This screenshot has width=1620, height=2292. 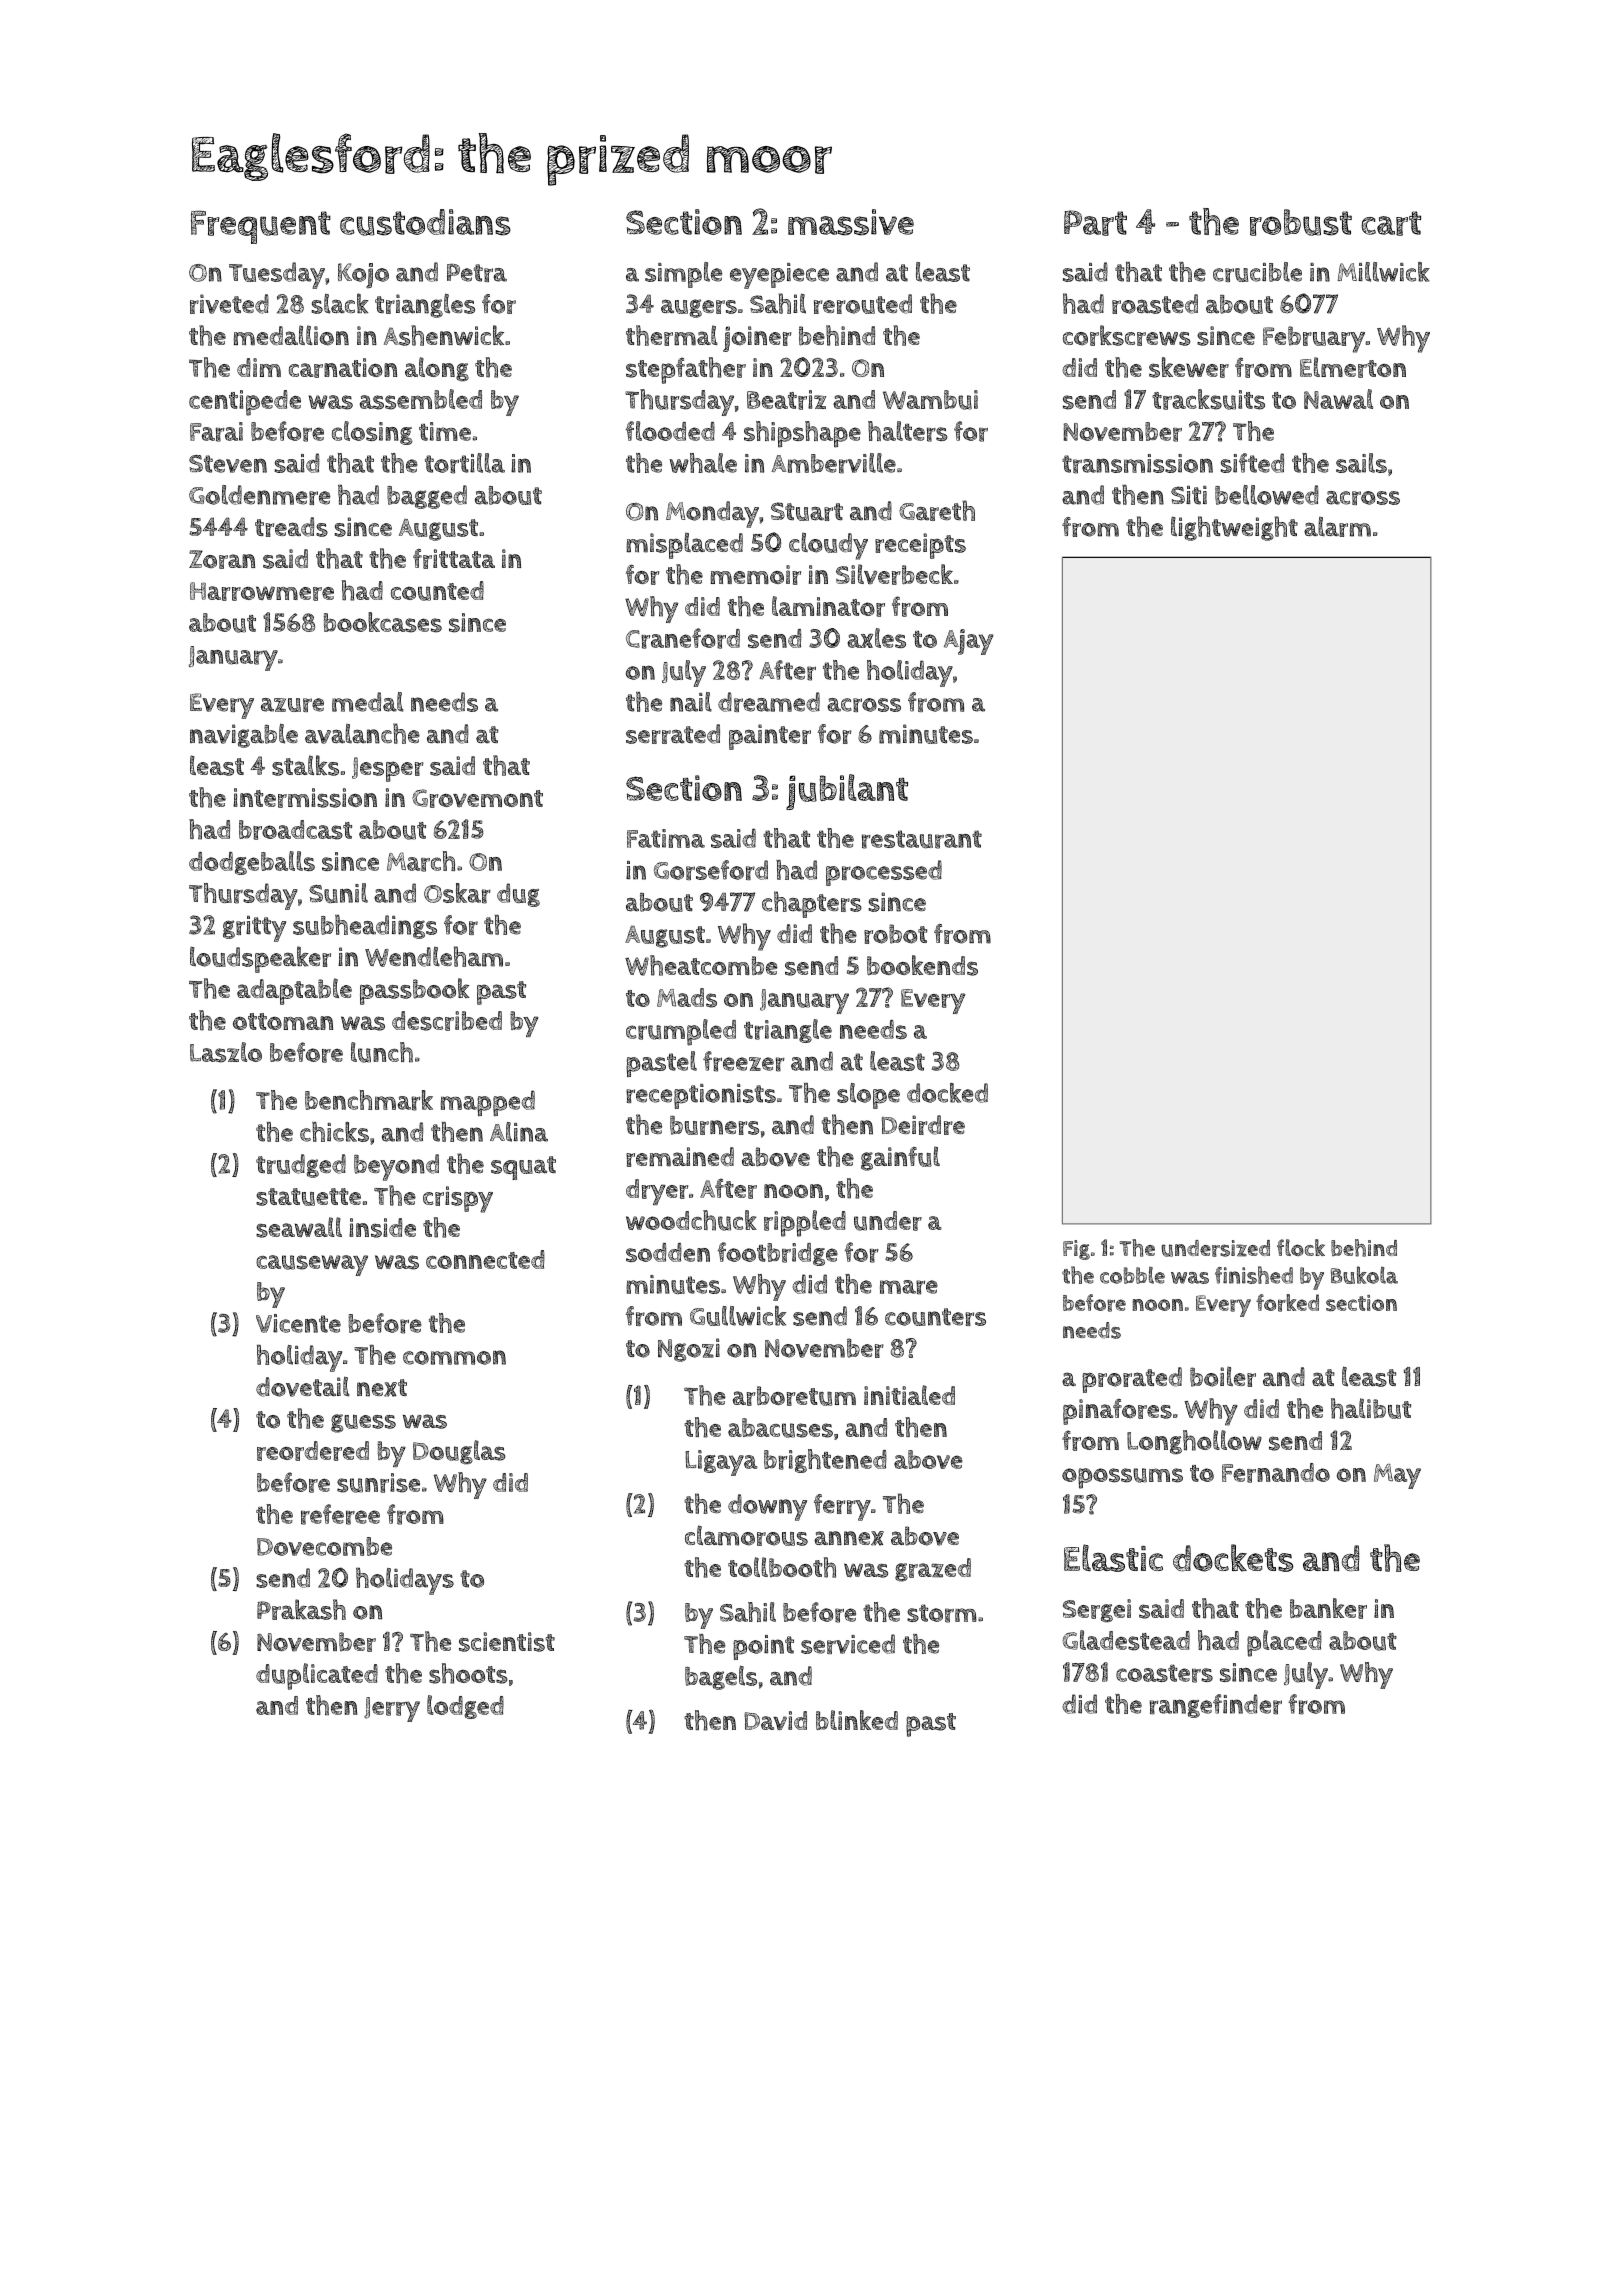 I want to click on Vicente, so click(x=298, y=1323).
